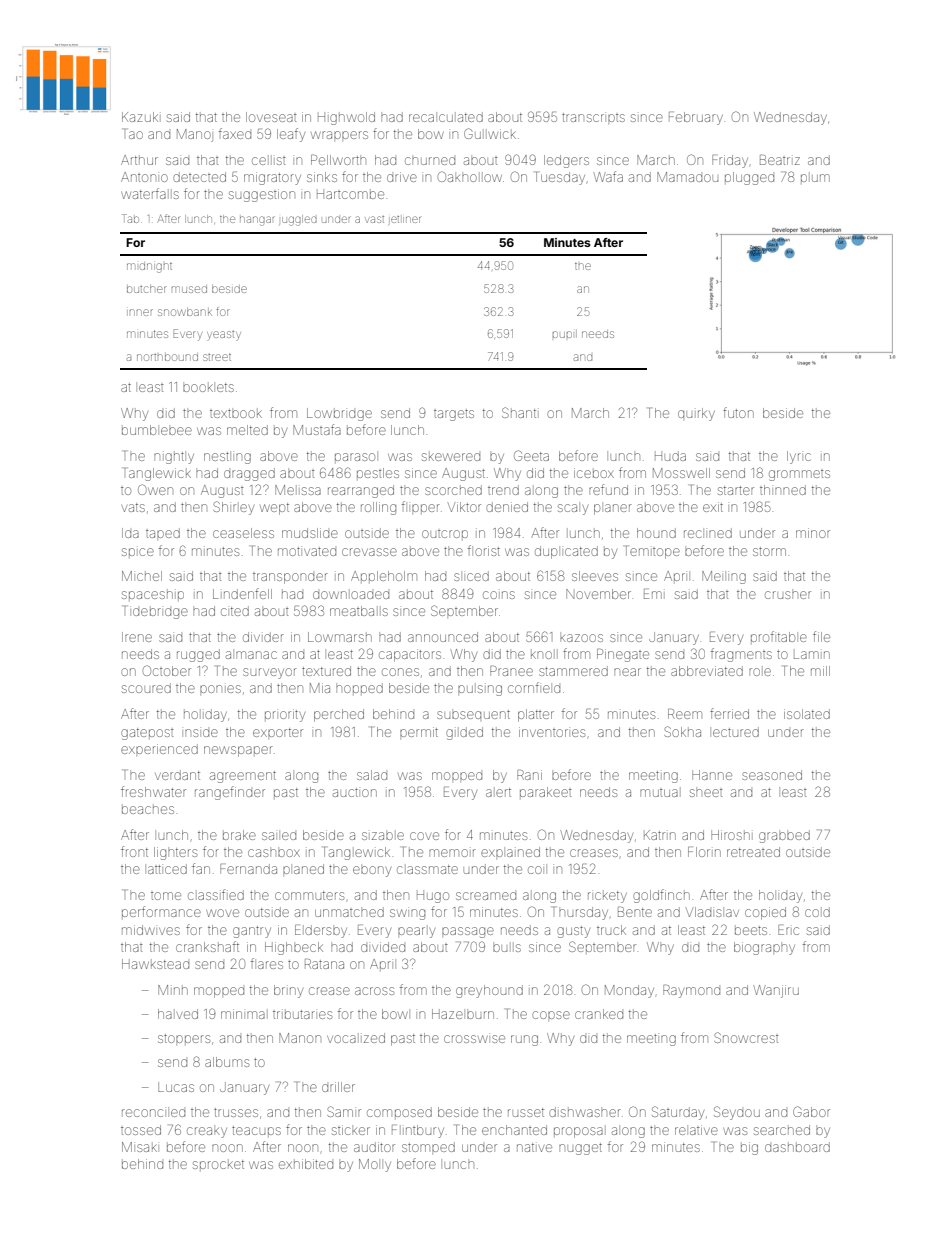  What do you see at coordinates (375, 1165) in the screenshot?
I see `Molly` at bounding box center [375, 1165].
